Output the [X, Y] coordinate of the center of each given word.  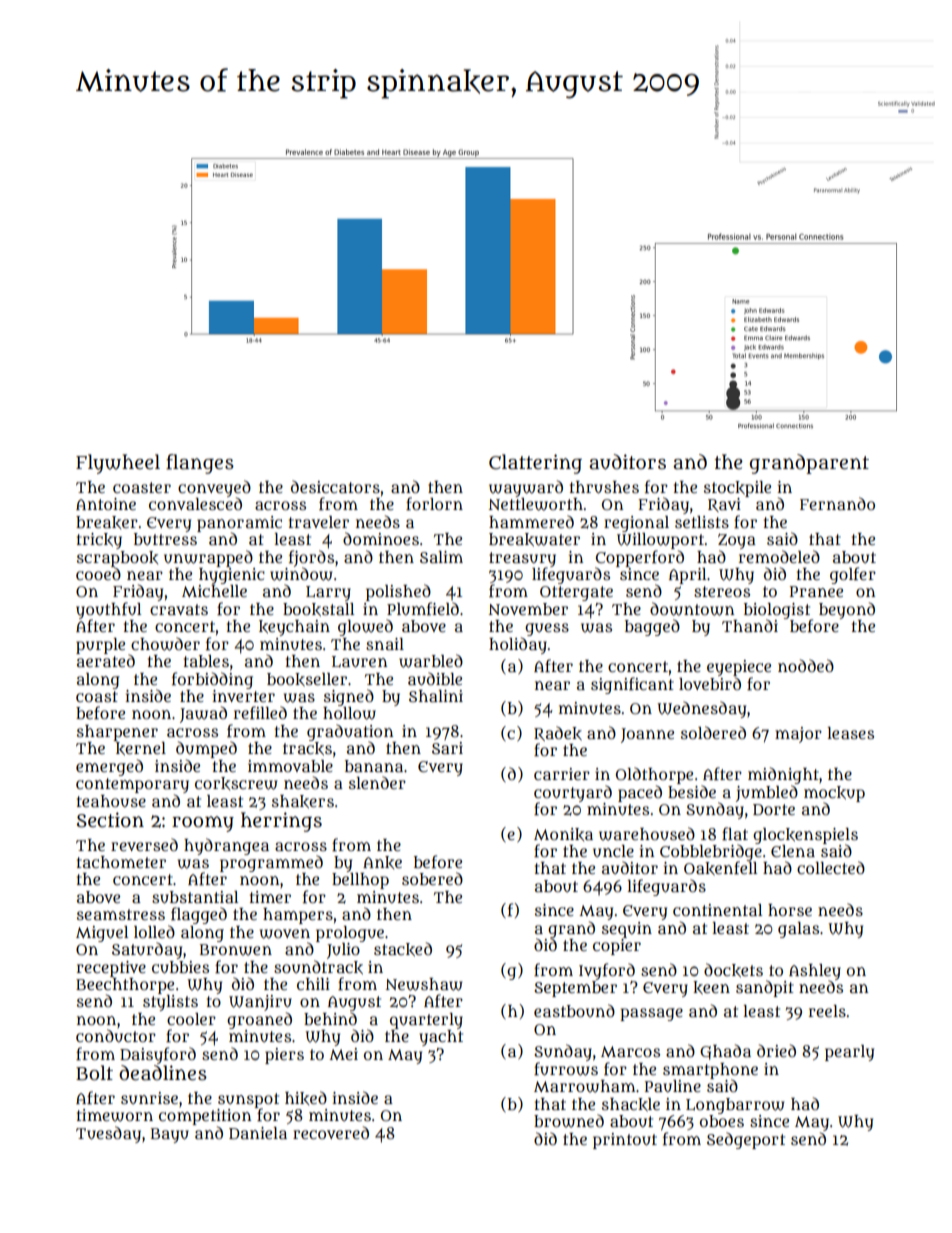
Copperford [640, 558]
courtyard [573, 793]
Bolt [94, 1073]
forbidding [212, 680]
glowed [365, 627]
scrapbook [117, 559]
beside [692, 791]
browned [569, 1121]
